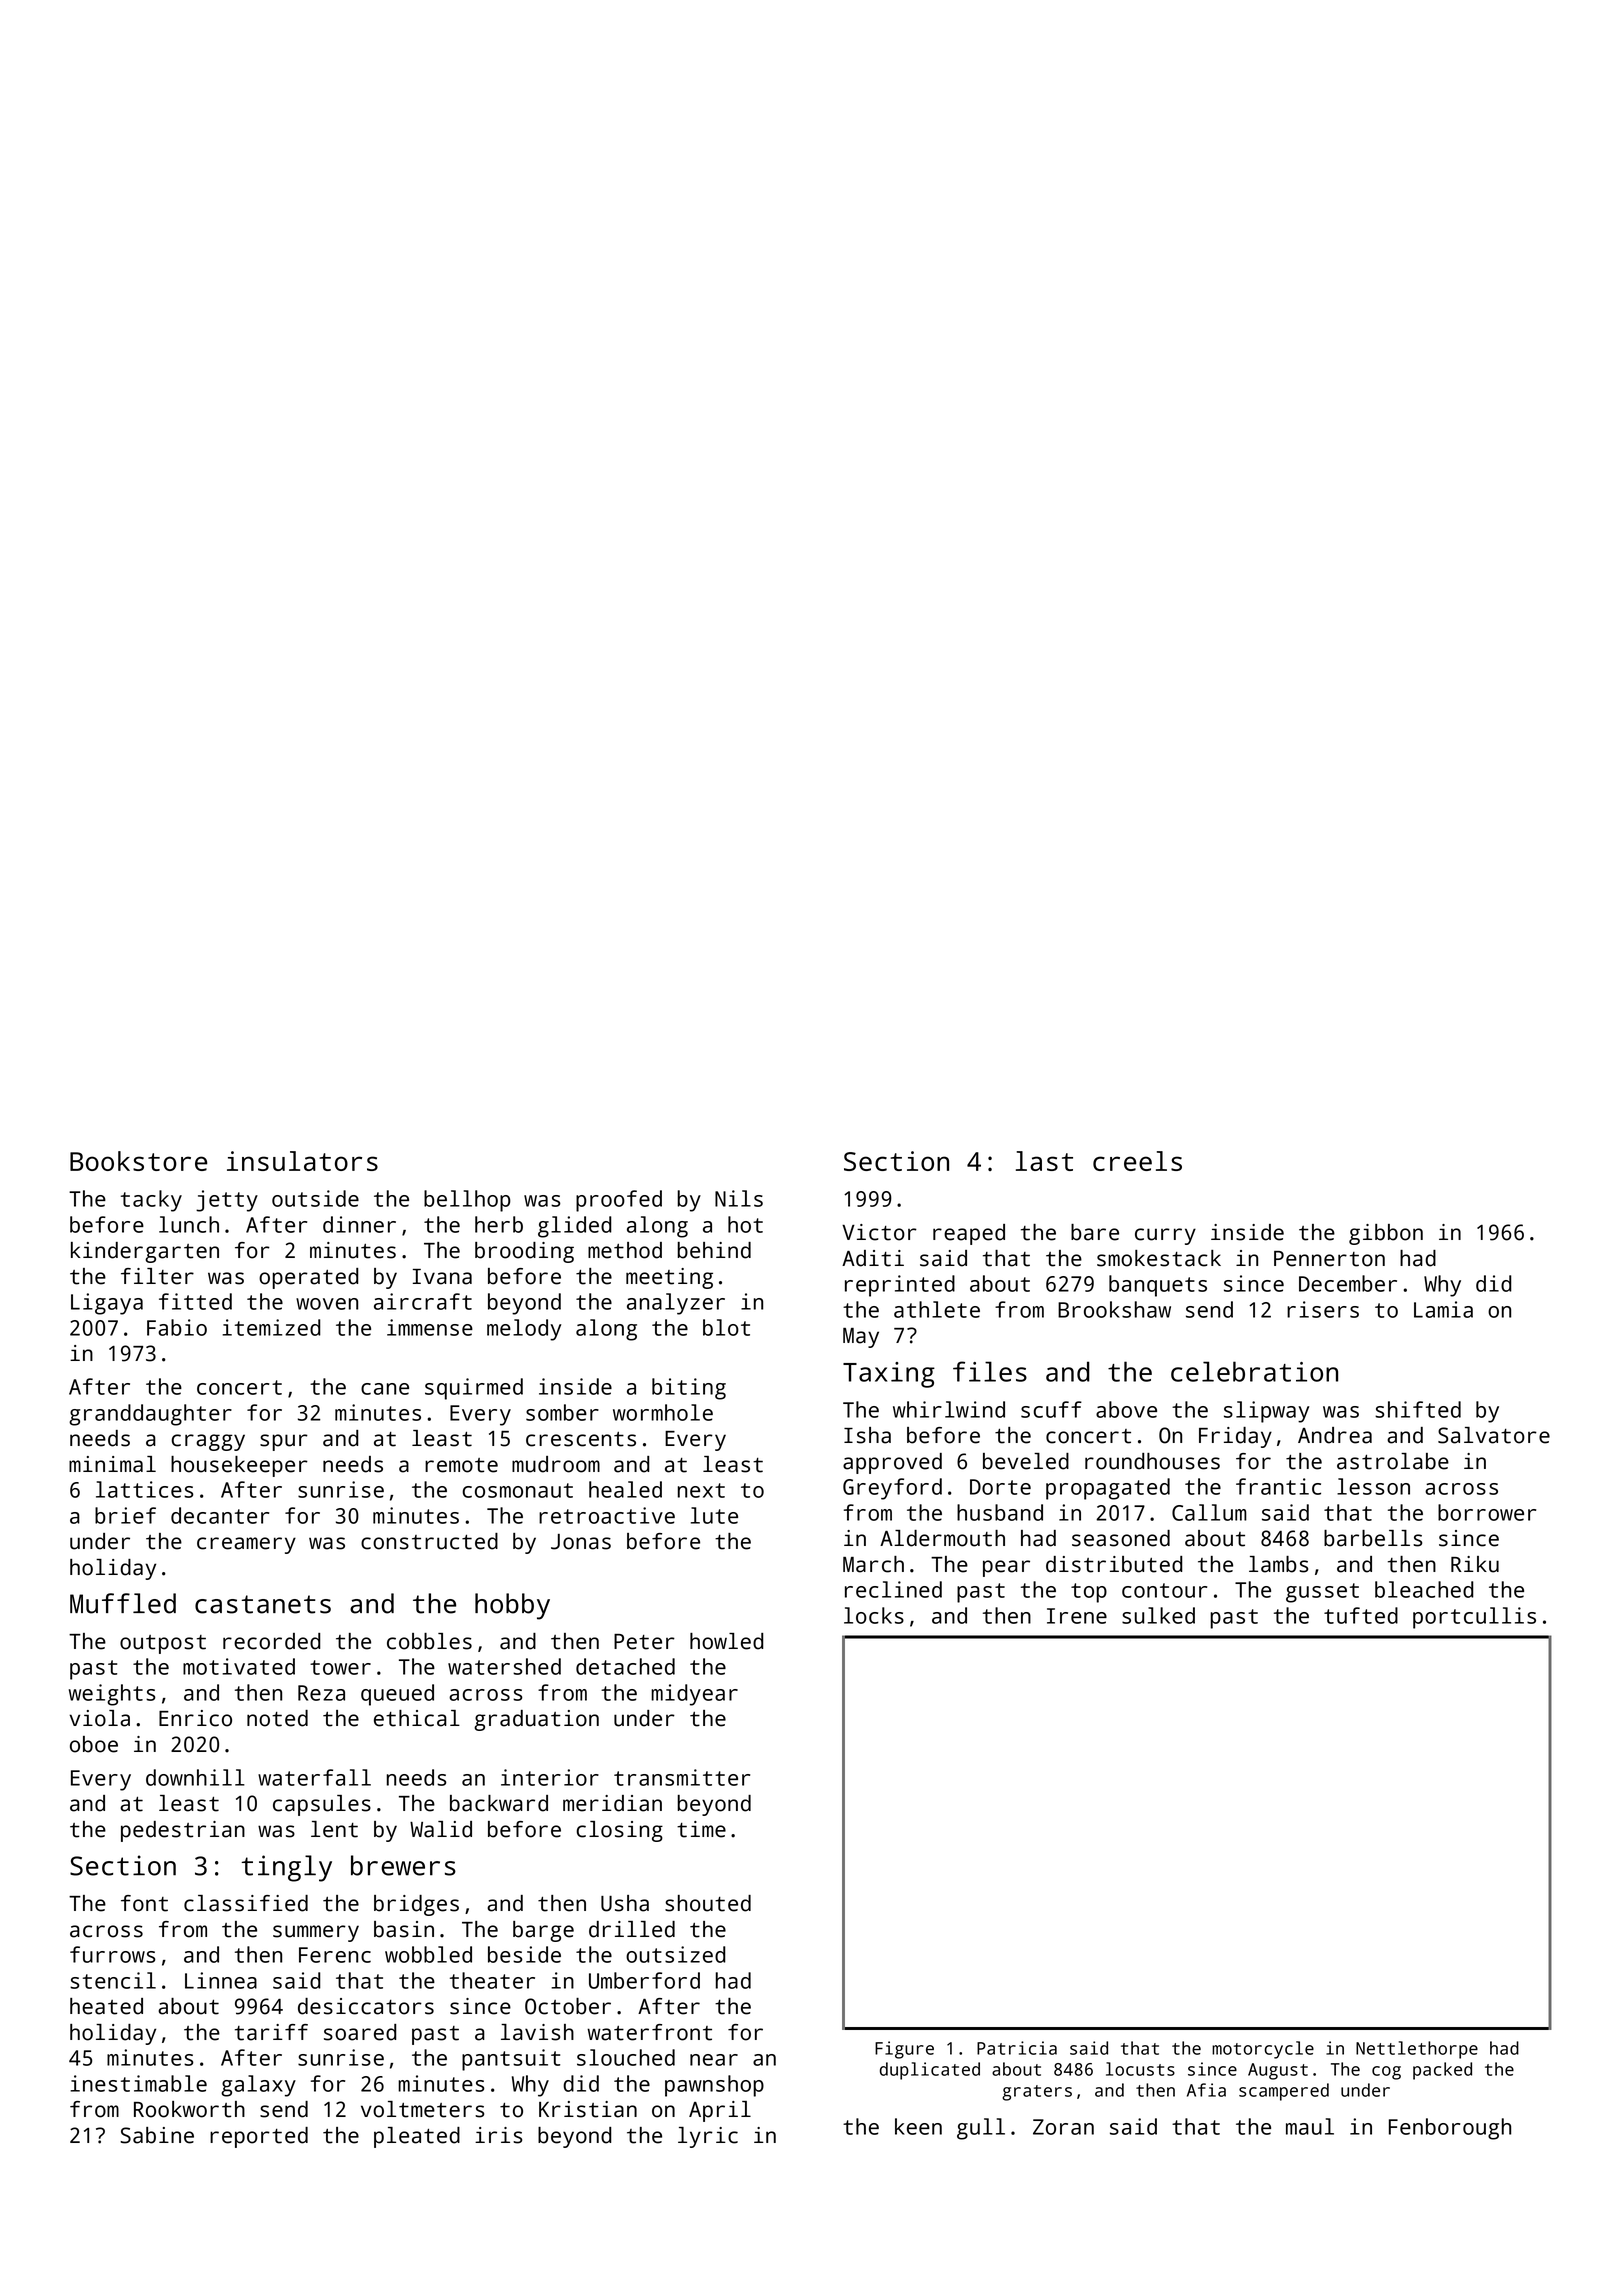 The image size is (1620, 2292). Describe the element at coordinates (1137, 1161) in the screenshot. I see `creels` at that location.
